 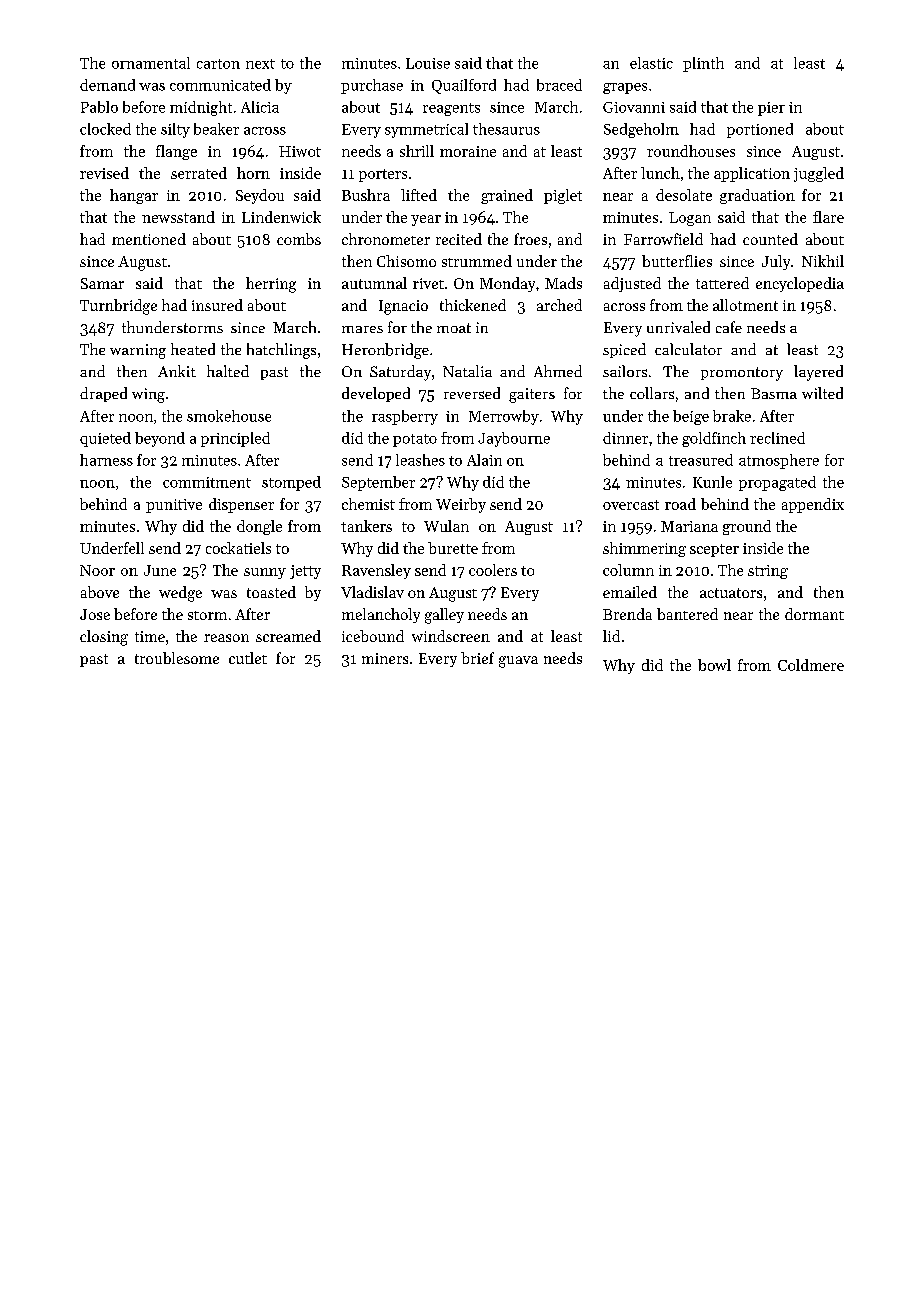 I want to click on cutlet, so click(x=248, y=658).
